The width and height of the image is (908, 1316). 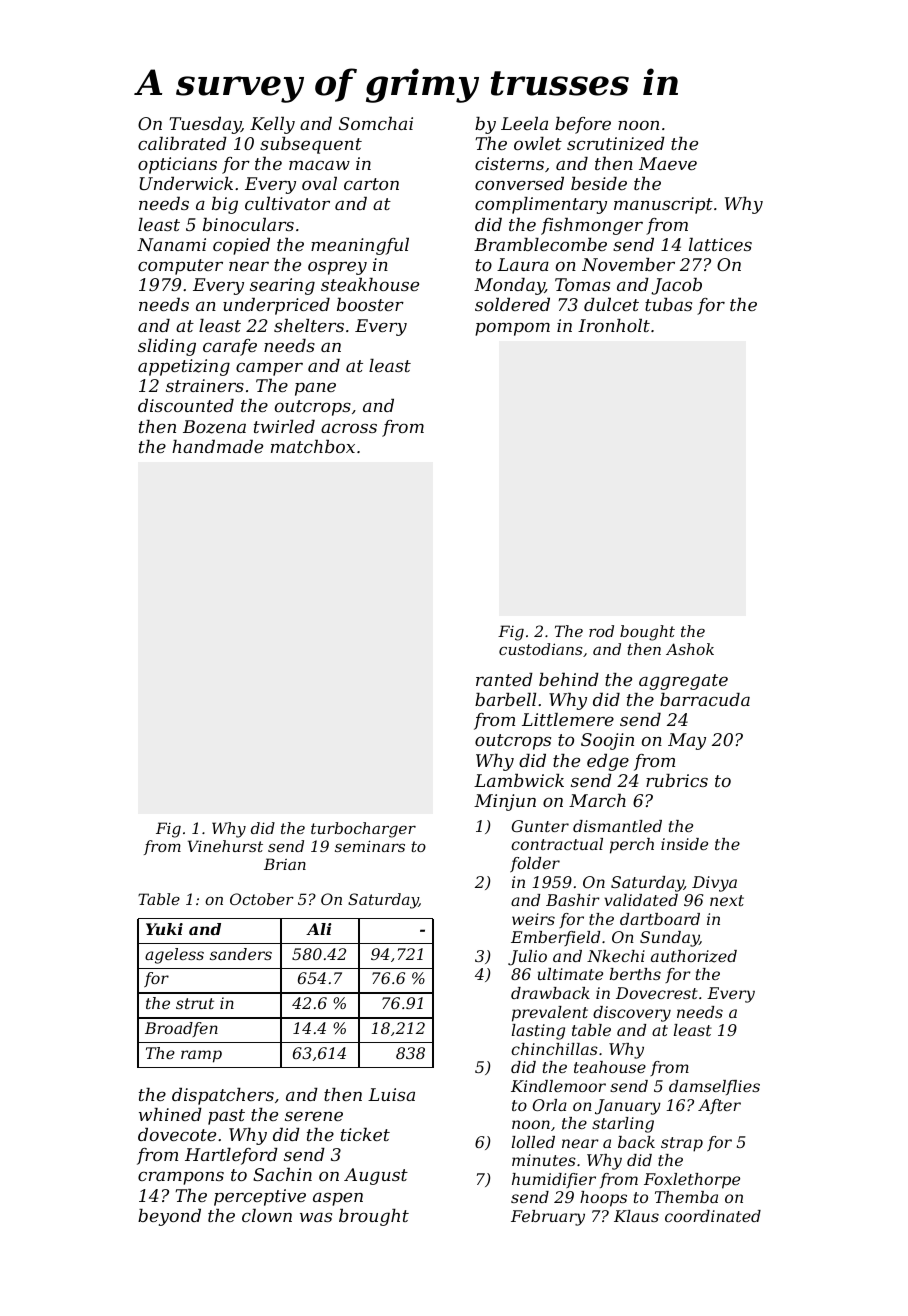 I want to click on Maeve, so click(x=668, y=163).
